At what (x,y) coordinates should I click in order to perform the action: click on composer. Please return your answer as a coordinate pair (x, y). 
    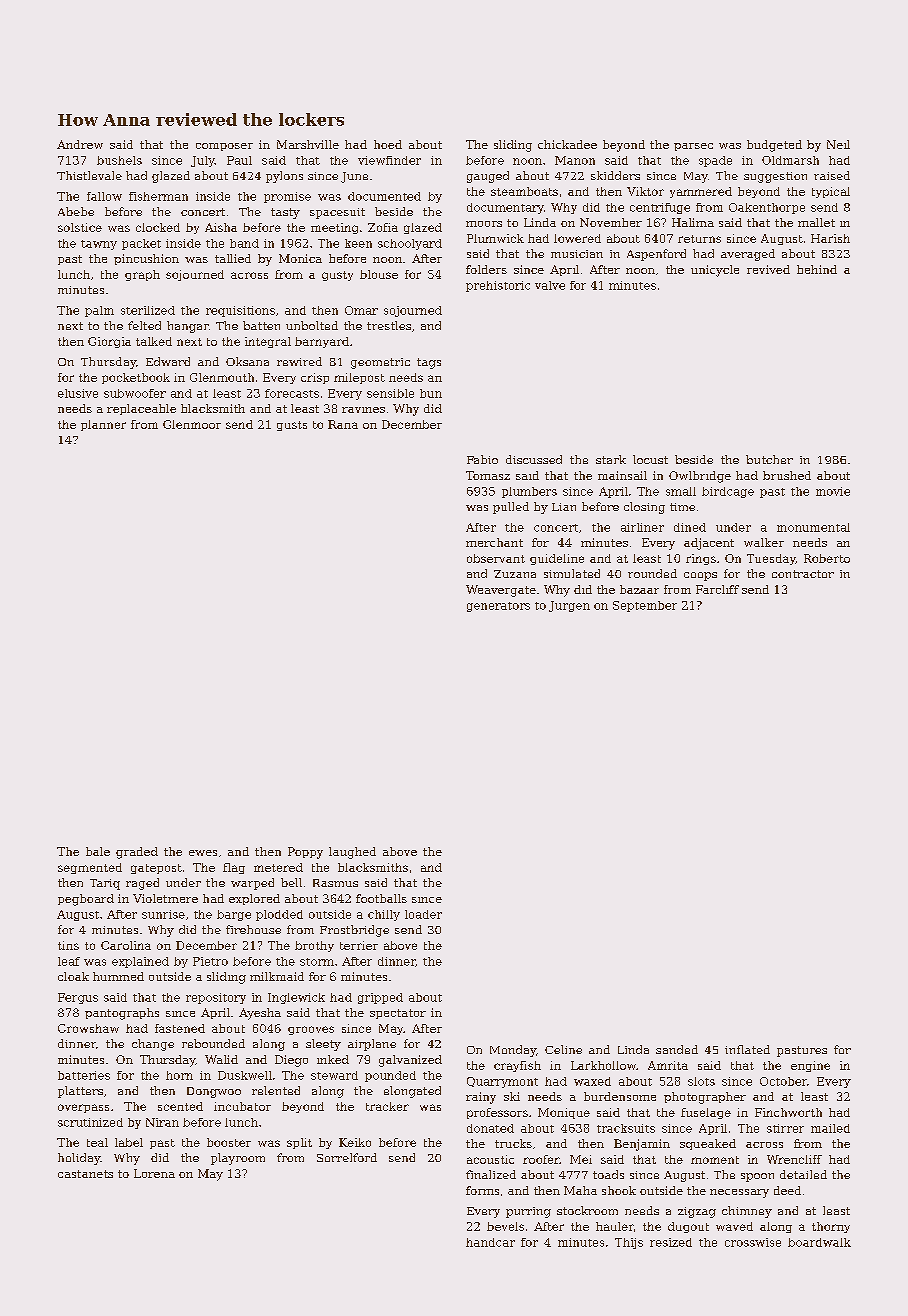
    Looking at the image, I should click on (224, 147).
